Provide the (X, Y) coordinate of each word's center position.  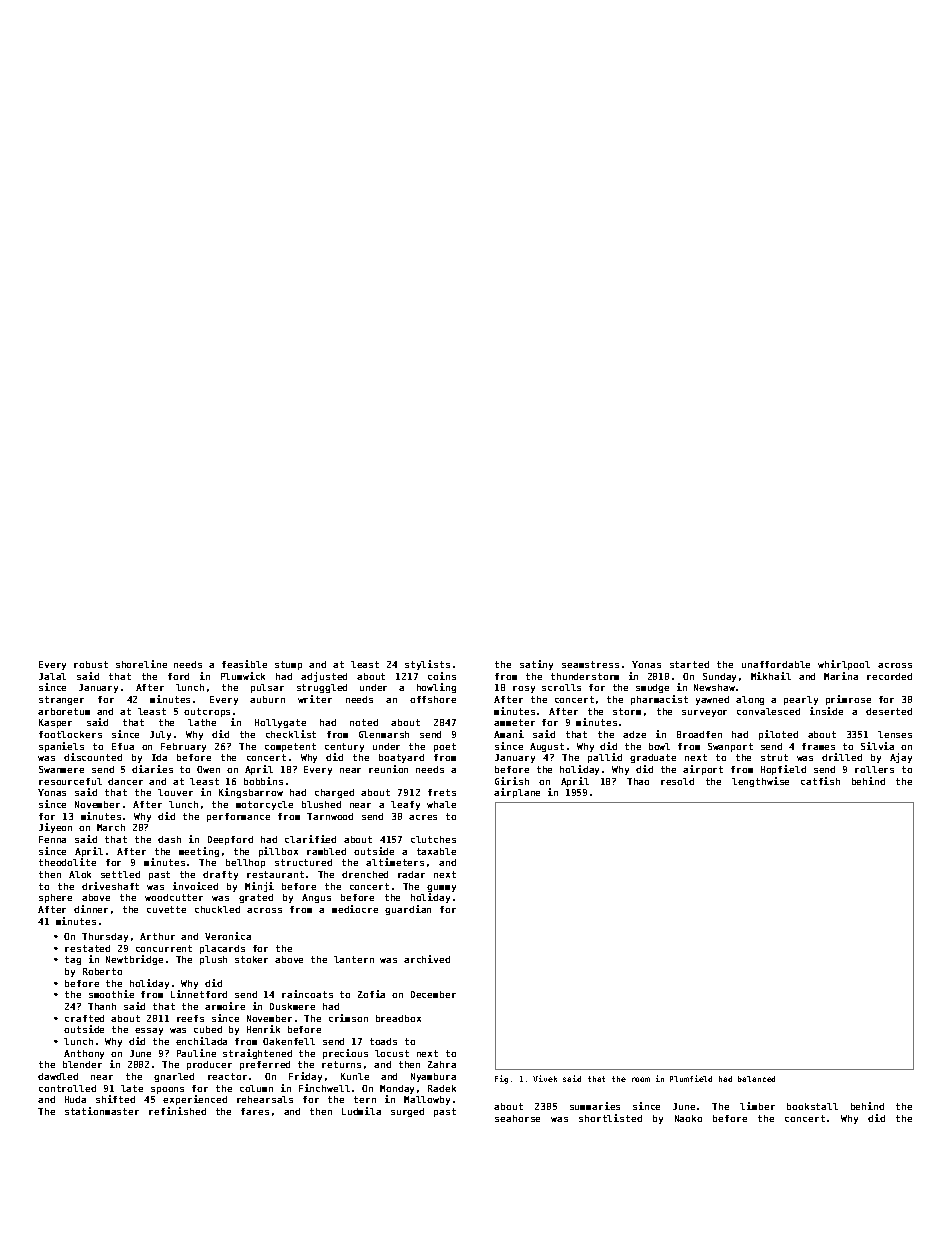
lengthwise (760, 782)
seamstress (590, 664)
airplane (517, 793)
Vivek (545, 1078)
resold (677, 781)
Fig (501, 1079)
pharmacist (659, 700)
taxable (436, 851)
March (111, 827)
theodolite (67, 862)
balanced (756, 1079)
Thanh (102, 1006)
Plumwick (243, 676)
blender (82, 1064)
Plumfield (691, 1078)
